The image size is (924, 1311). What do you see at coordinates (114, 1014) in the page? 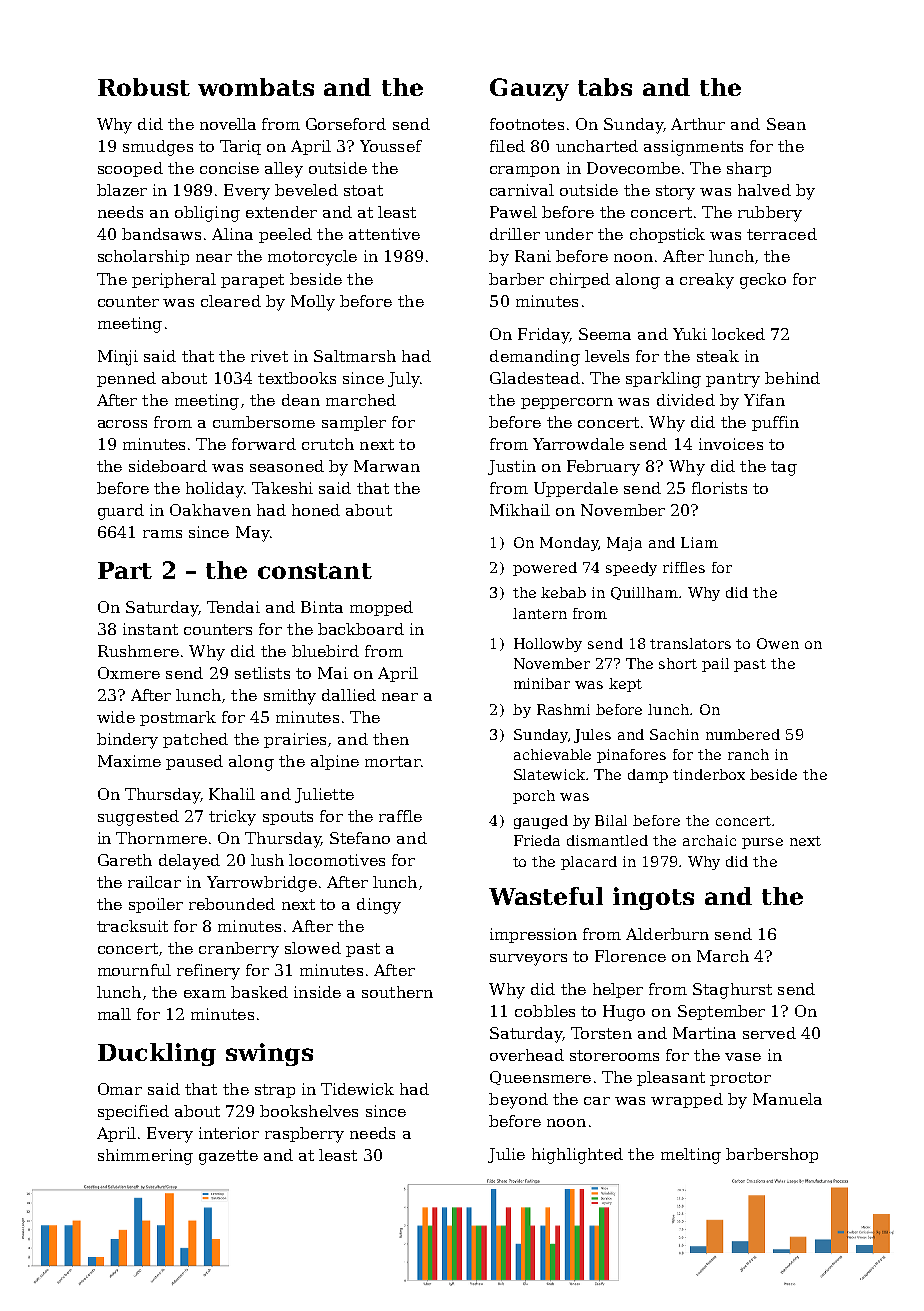
I see `mall` at bounding box center [114, 1014].
